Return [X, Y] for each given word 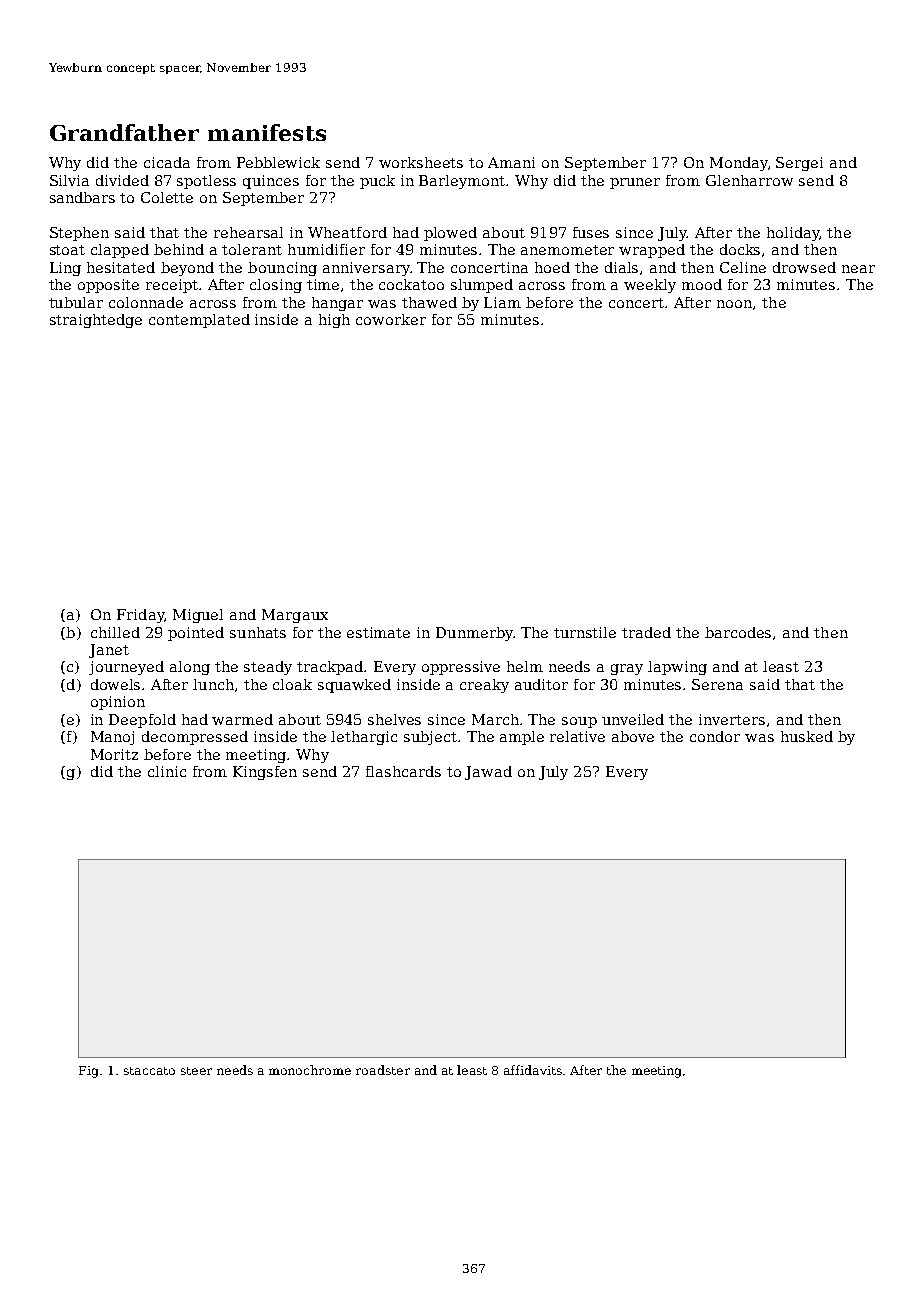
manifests [267, 132]
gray [627, 669]
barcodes [738, 632]
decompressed [195, 738]
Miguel [198, 616]
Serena [717, 684]
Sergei [799, 164]
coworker [391, 319]
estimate [378, 632]
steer [196, 1071]
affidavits [533, 1070]
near [858, 269]
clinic [167, 771]
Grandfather [124, 132]
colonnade [146, 302]
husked [807, 736]
